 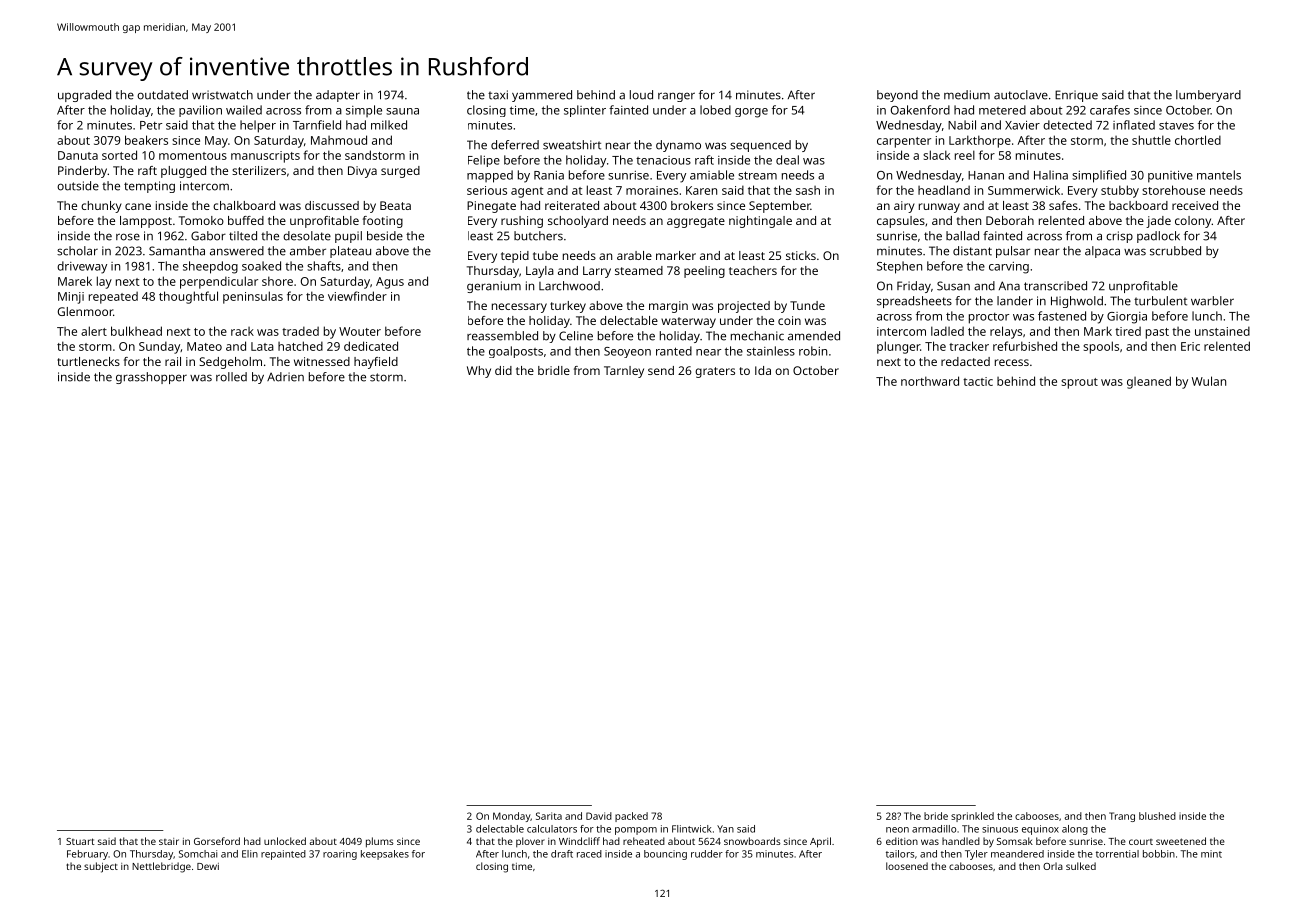 What do you see at coordinates (208, 866) in the screenshot?
I see `Dewi` at bounding box center [208, 866].
